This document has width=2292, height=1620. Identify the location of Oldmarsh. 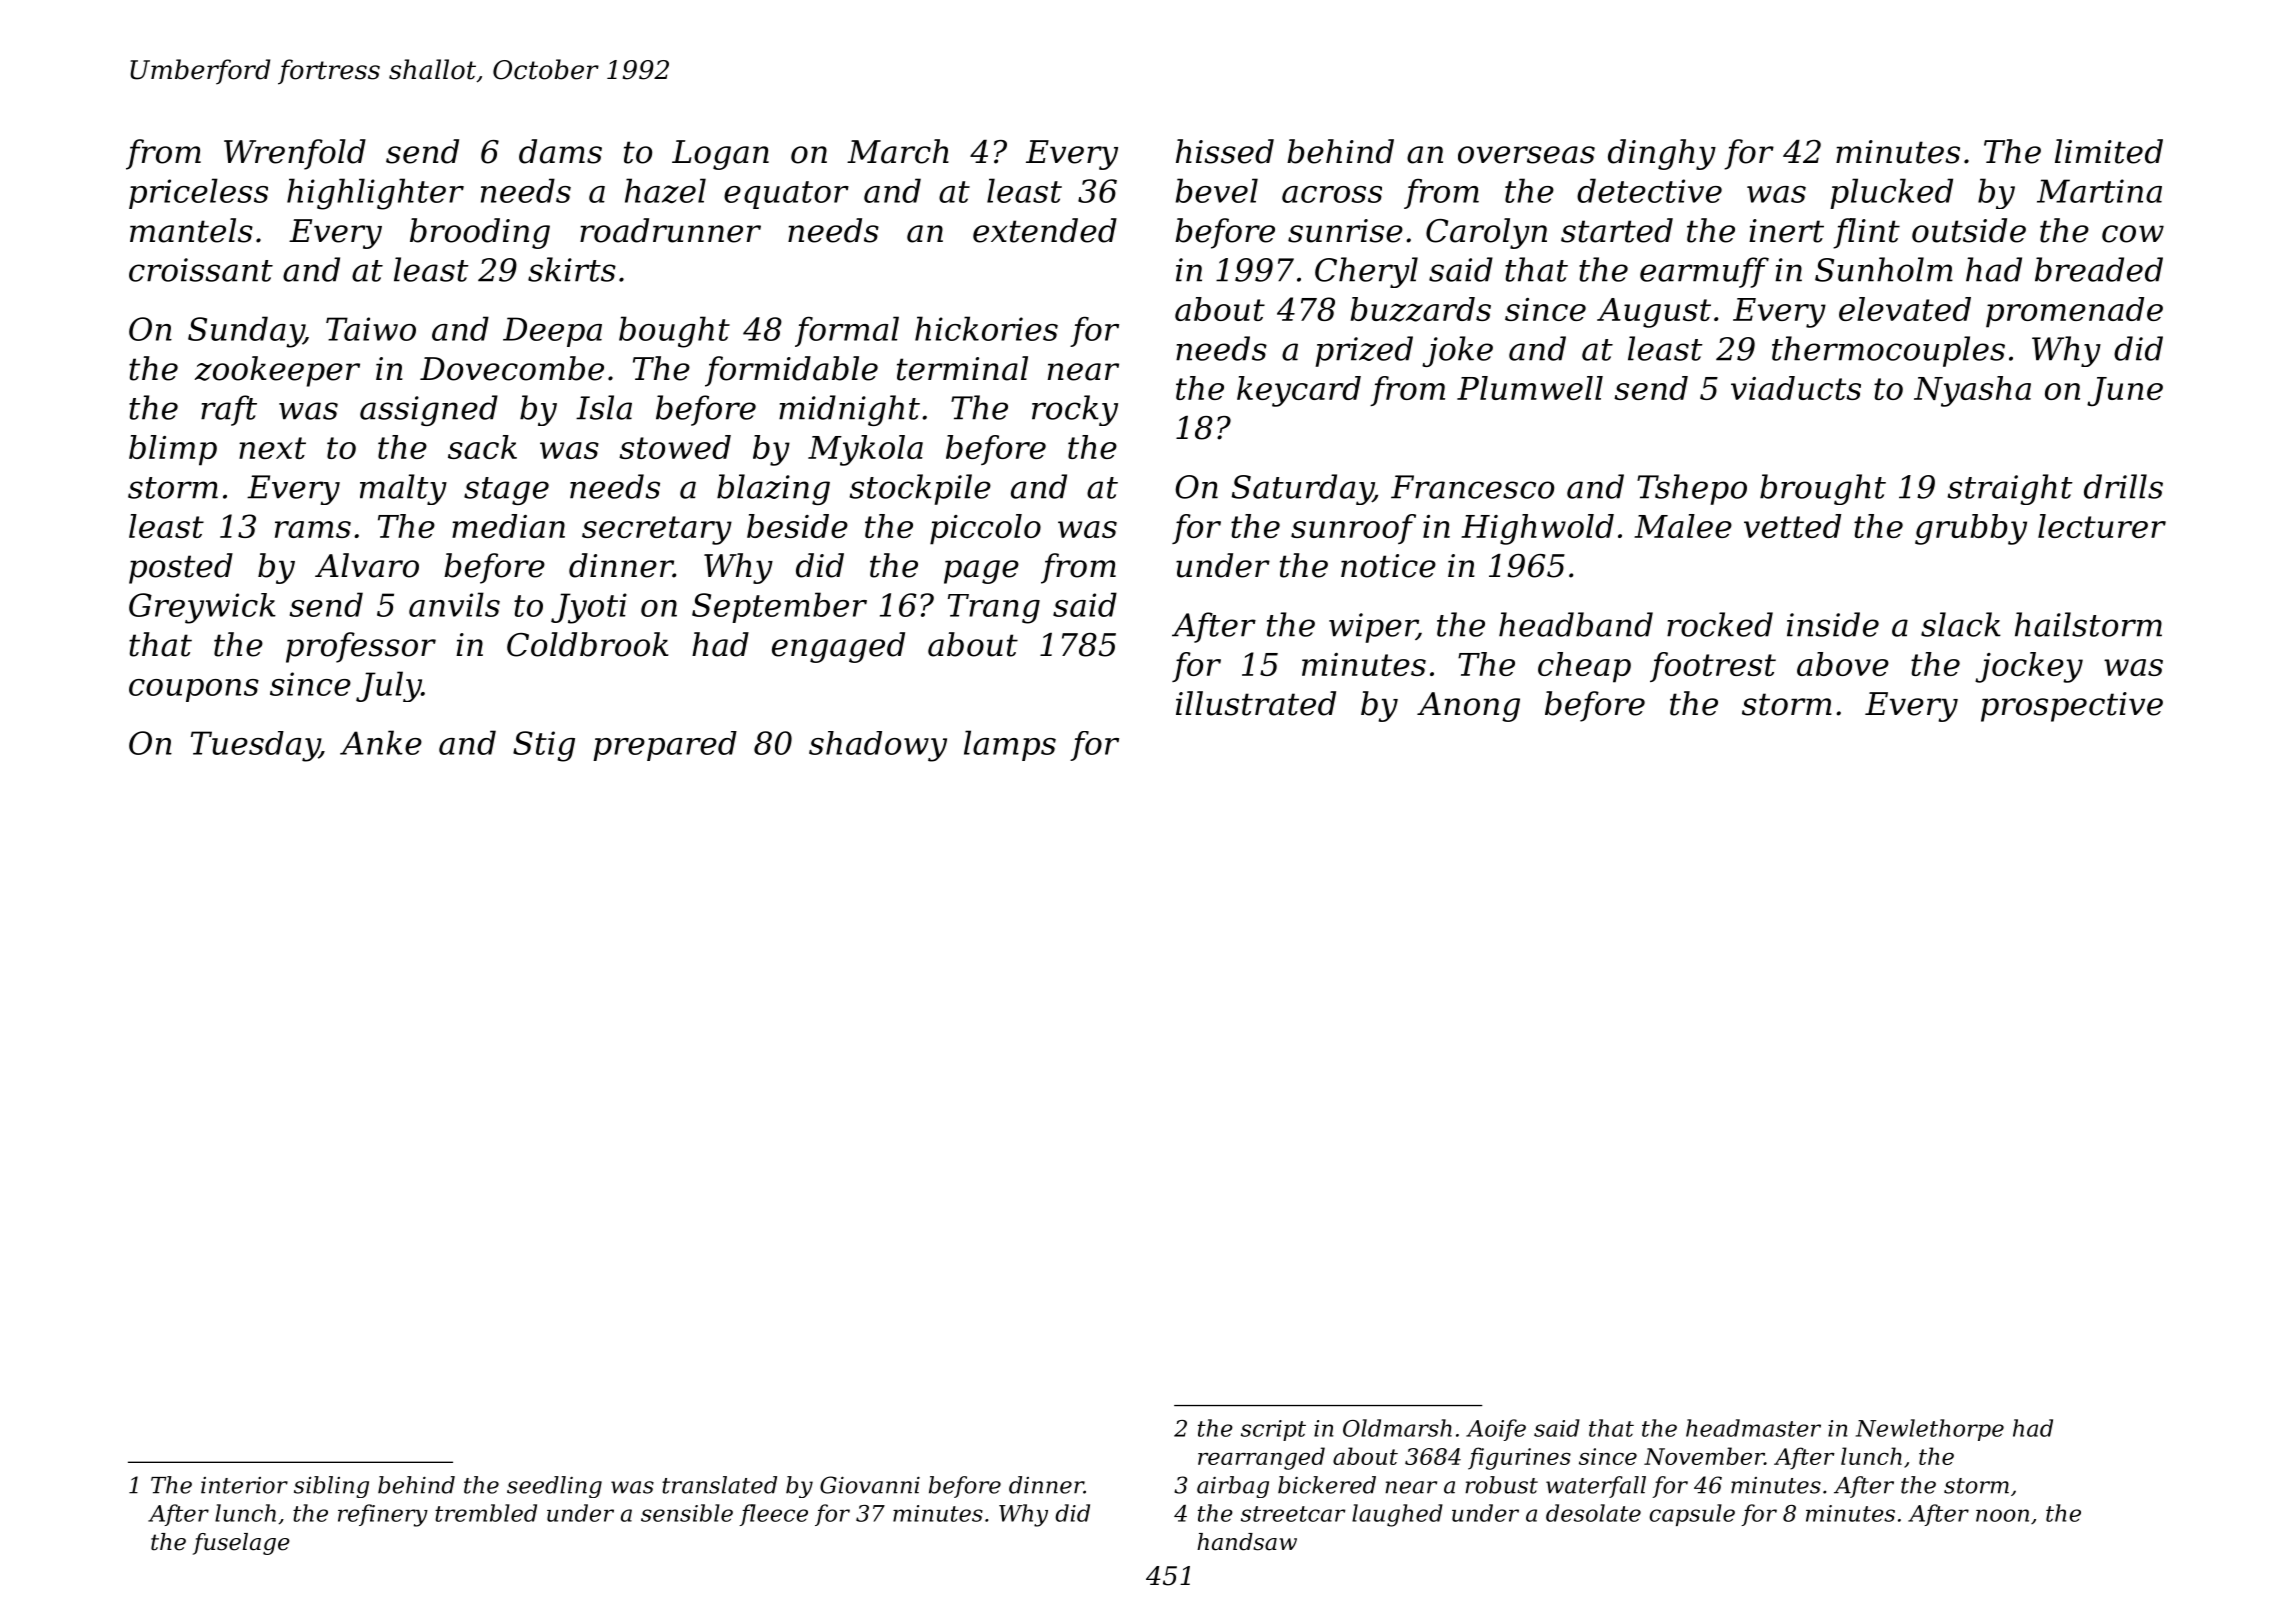
(1397, 1428).
